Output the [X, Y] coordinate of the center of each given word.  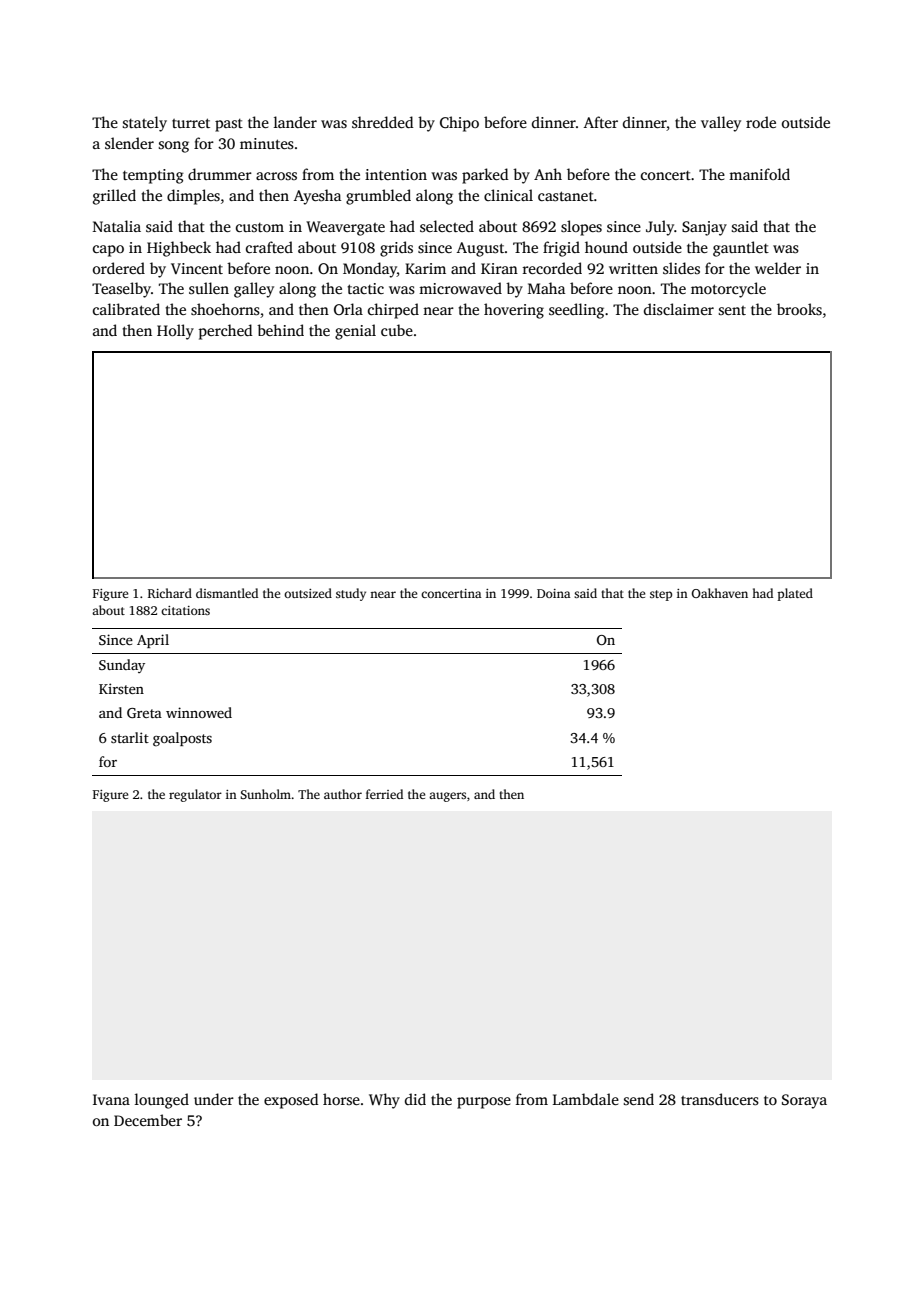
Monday [370, 270]
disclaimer [679, 309]
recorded [552, 268]
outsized [308, 593]
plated [795, 594]
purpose [484, 1103]
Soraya [804, 1101]
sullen [209, 288]
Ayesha [317, 197]
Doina [554, 593]
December [148, 1120]
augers [447, 797]
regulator [195, 795]
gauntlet [741, 249]
